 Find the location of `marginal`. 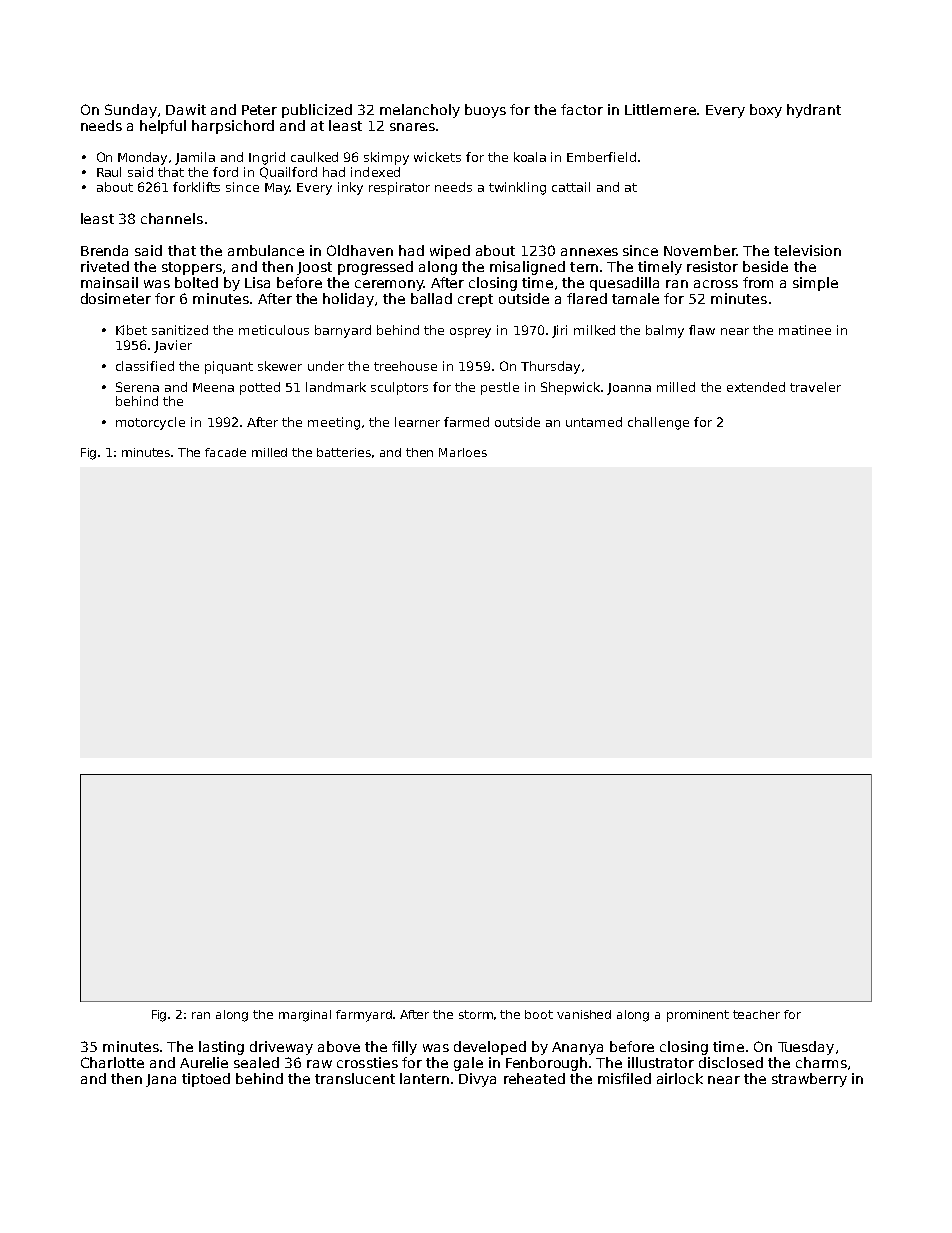

marginal is located at coordinates (305, 1016).
